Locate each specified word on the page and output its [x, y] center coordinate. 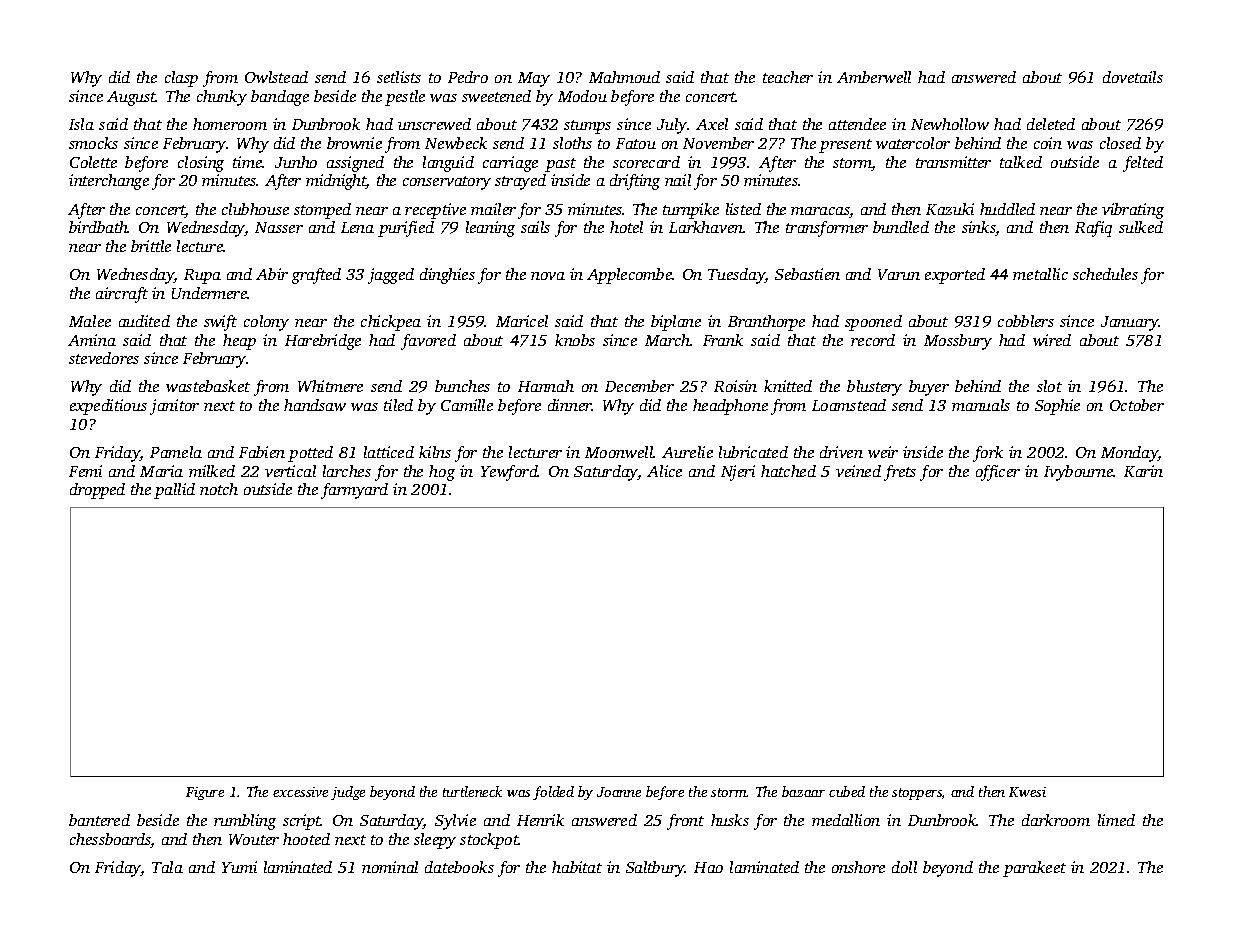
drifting [635, 182]
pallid [174, 491]
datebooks [459, 867]
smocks [93, 143]
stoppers [917, 794]
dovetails [1133, 77]
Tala [167, 867]
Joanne [619, 792]
